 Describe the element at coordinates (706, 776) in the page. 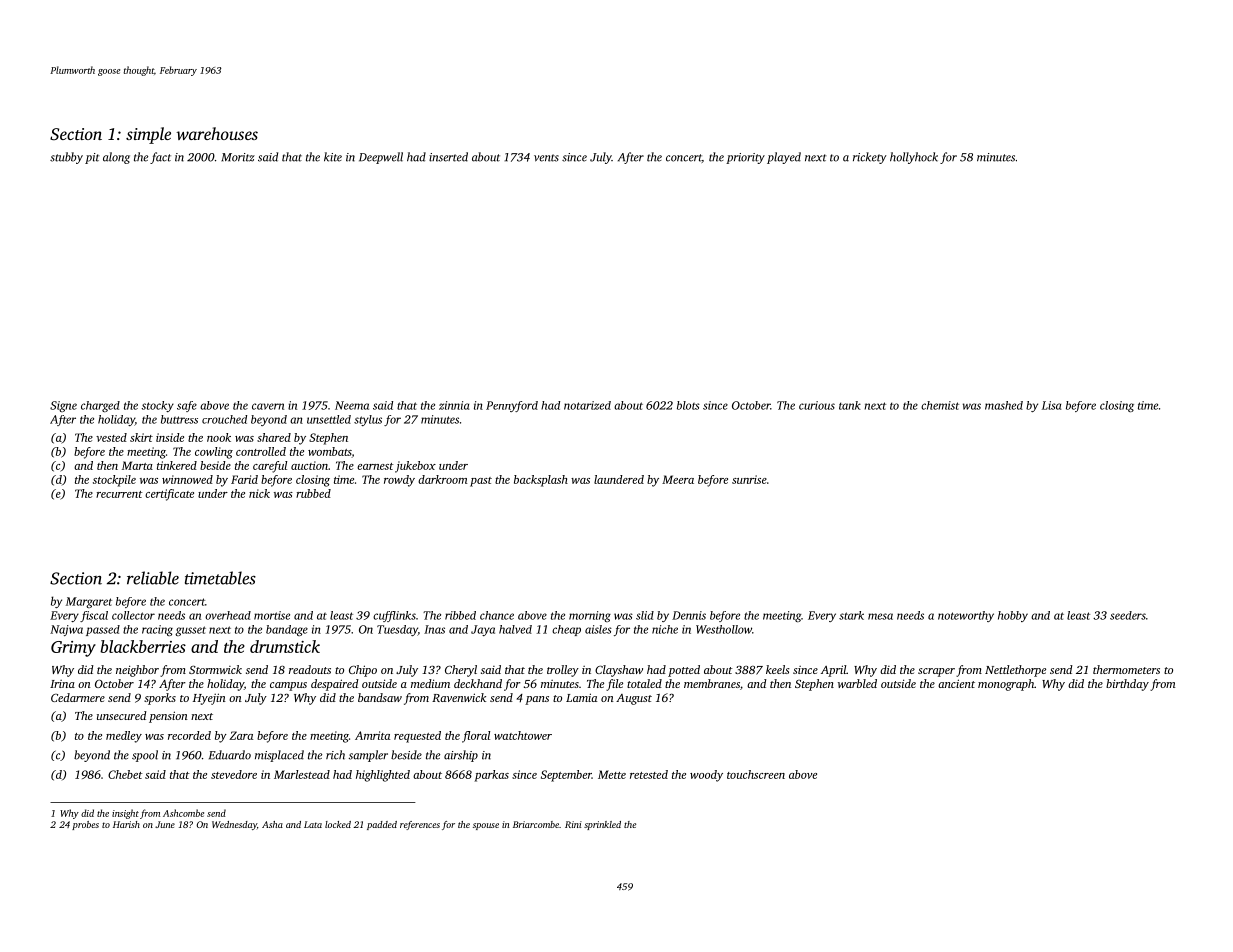

I see `woody` at that location.
